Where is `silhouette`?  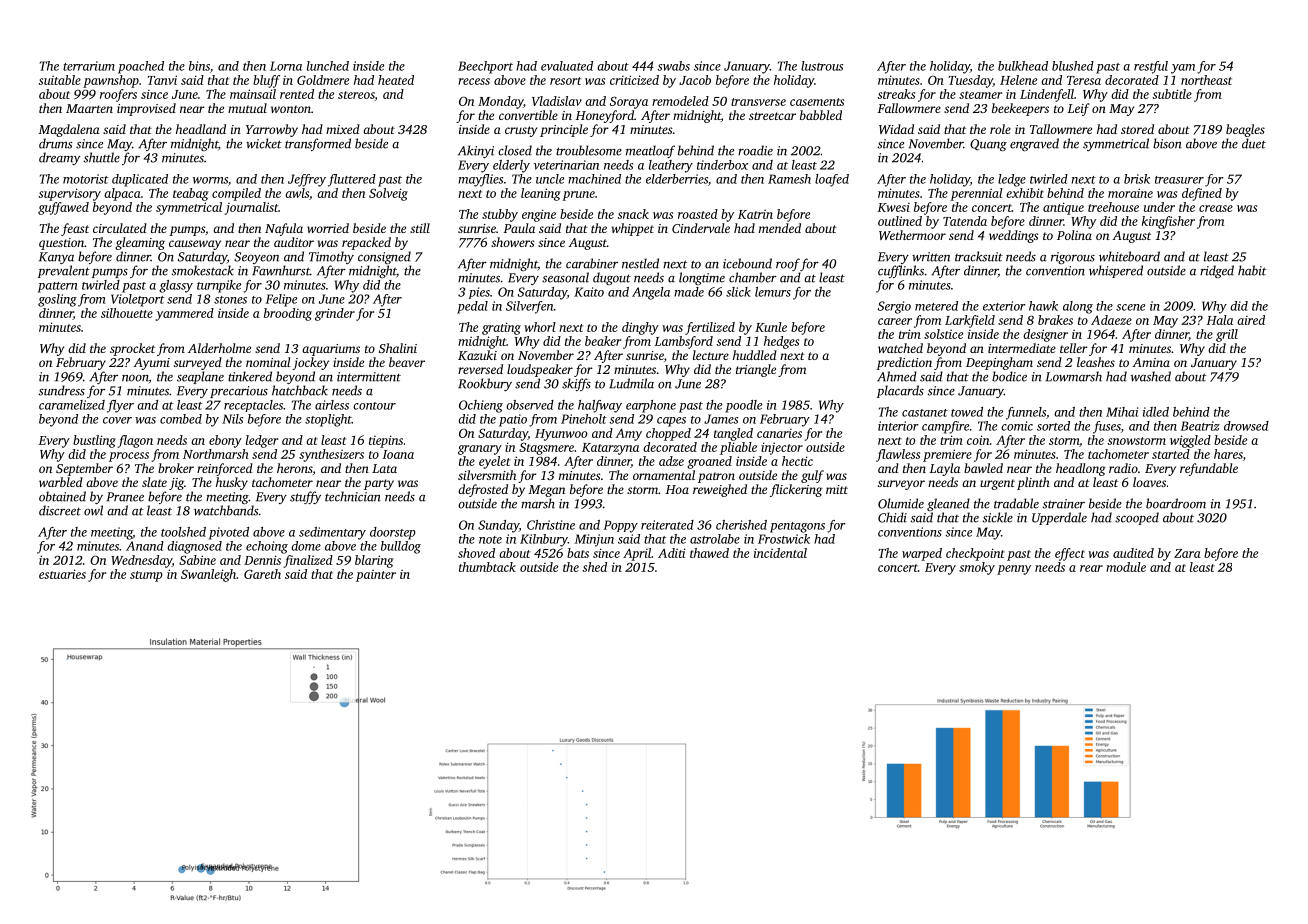
silhouette is located at coordinates (127, 313).
